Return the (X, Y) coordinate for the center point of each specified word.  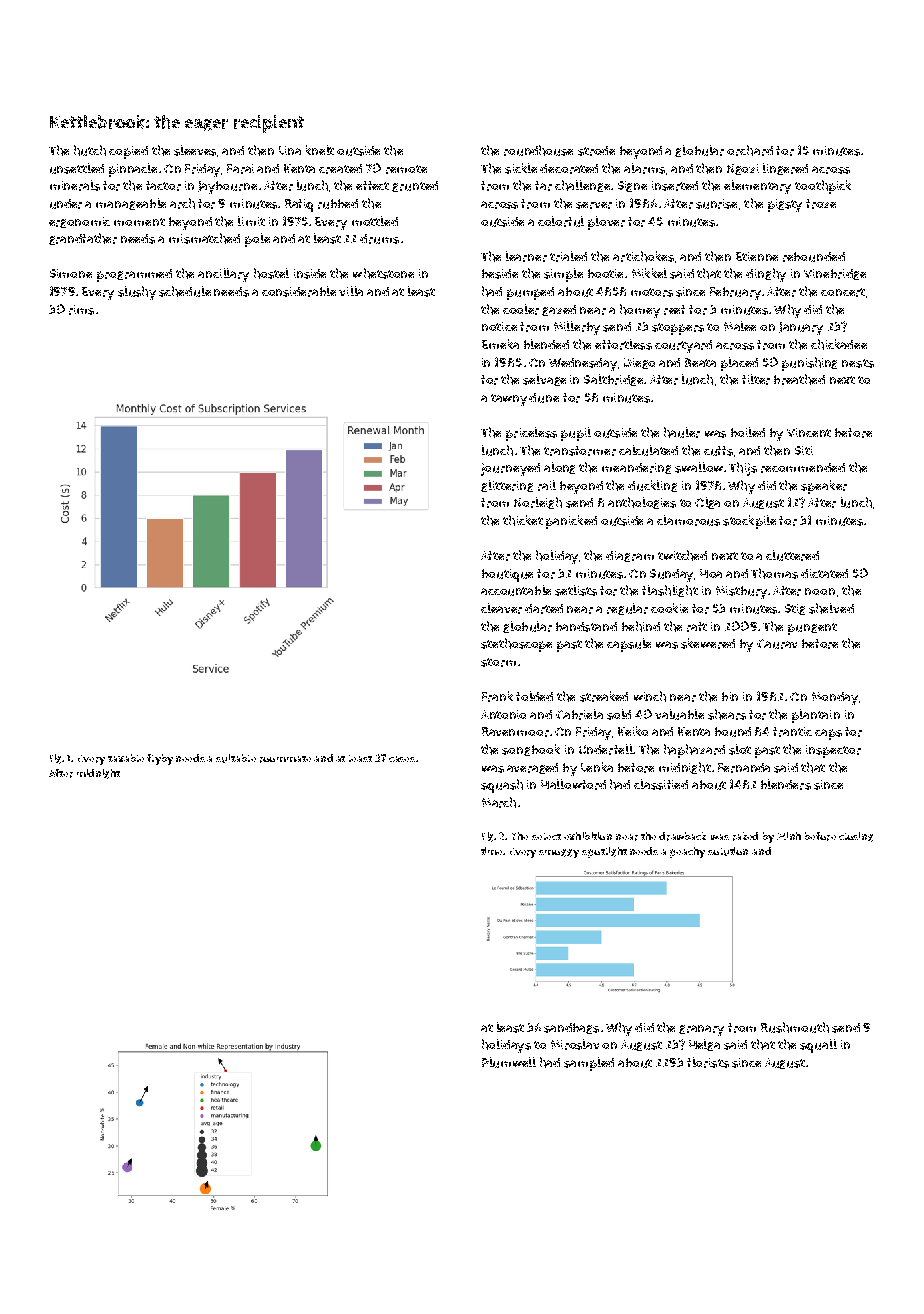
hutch (90, 150)
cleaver (501, 608)
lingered (785, 169)
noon (820, 591)
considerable (299, 291)
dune (544, 398)
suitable (236, 758)
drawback (682, 836)
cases (402, 759)
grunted (415, 186)
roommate (285, 759)
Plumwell (509, 1062)
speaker (824, 487)
